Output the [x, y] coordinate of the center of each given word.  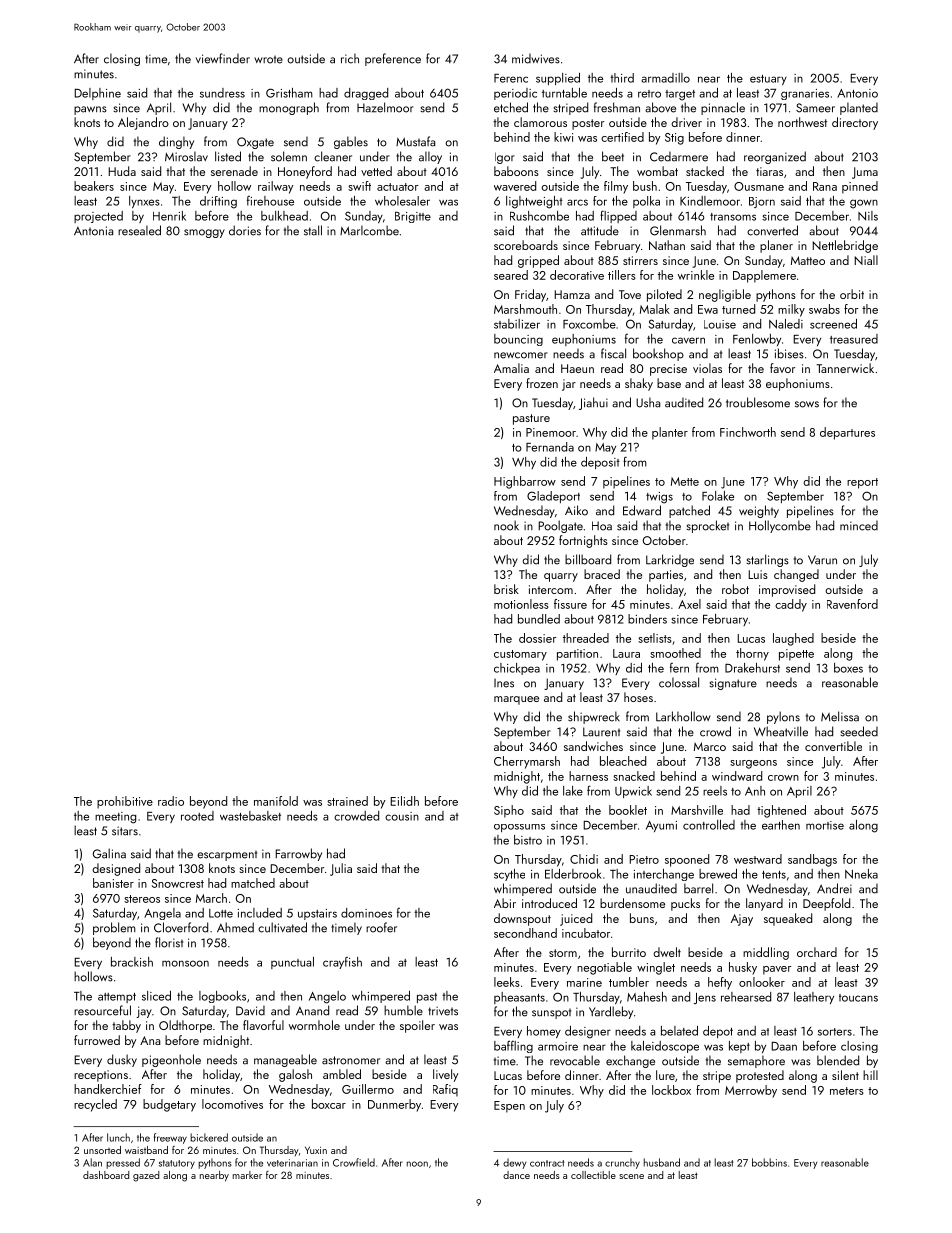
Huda [122, 171]
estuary [768, 80]
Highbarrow [525, 482]
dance [516, 1175]
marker [247, 1175]
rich [350, 58]
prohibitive [125, 802]
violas [707, 368]
